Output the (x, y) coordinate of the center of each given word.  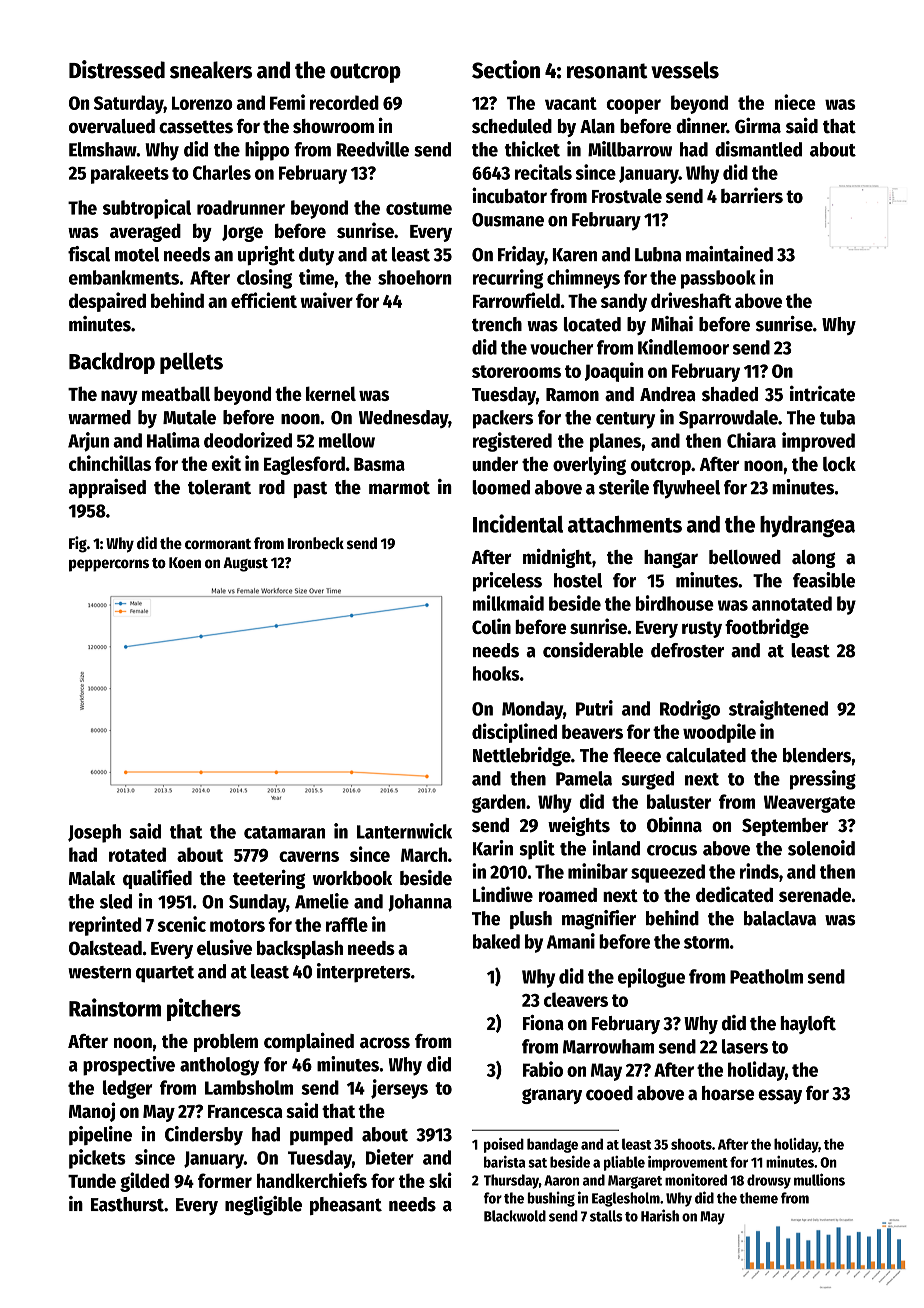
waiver (326, 300)
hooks (496, 673)
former (225, 1180)
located (592, 324)
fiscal (89, 254)
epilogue (651, 978)
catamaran (284, 832)
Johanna (420, 903)
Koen (185, 563)
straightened (778, 710)
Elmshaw (103, 149)
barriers (752, 195)
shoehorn (415, 277)
